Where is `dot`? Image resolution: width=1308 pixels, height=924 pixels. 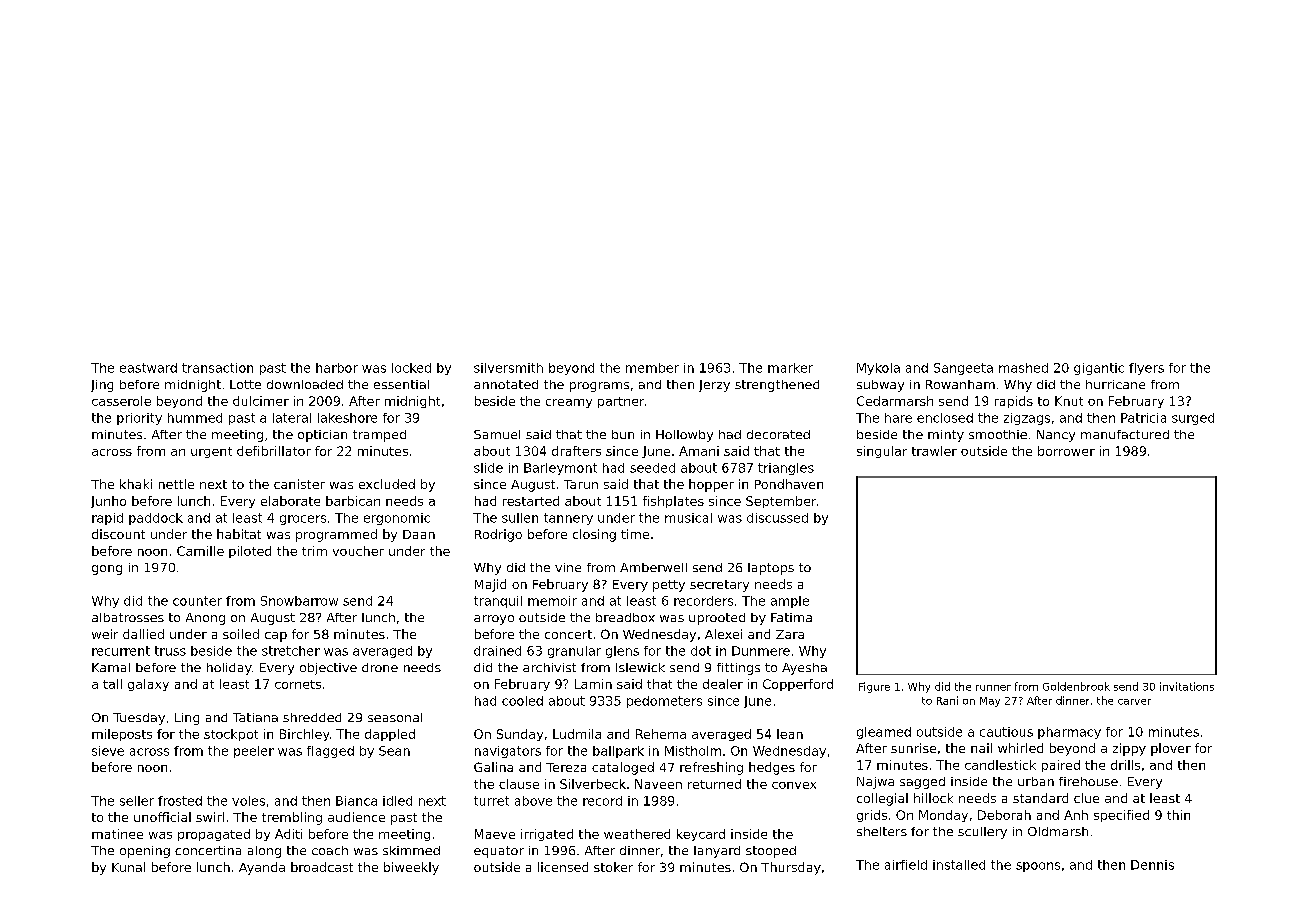
dot is located at coordinates (701, 651).
